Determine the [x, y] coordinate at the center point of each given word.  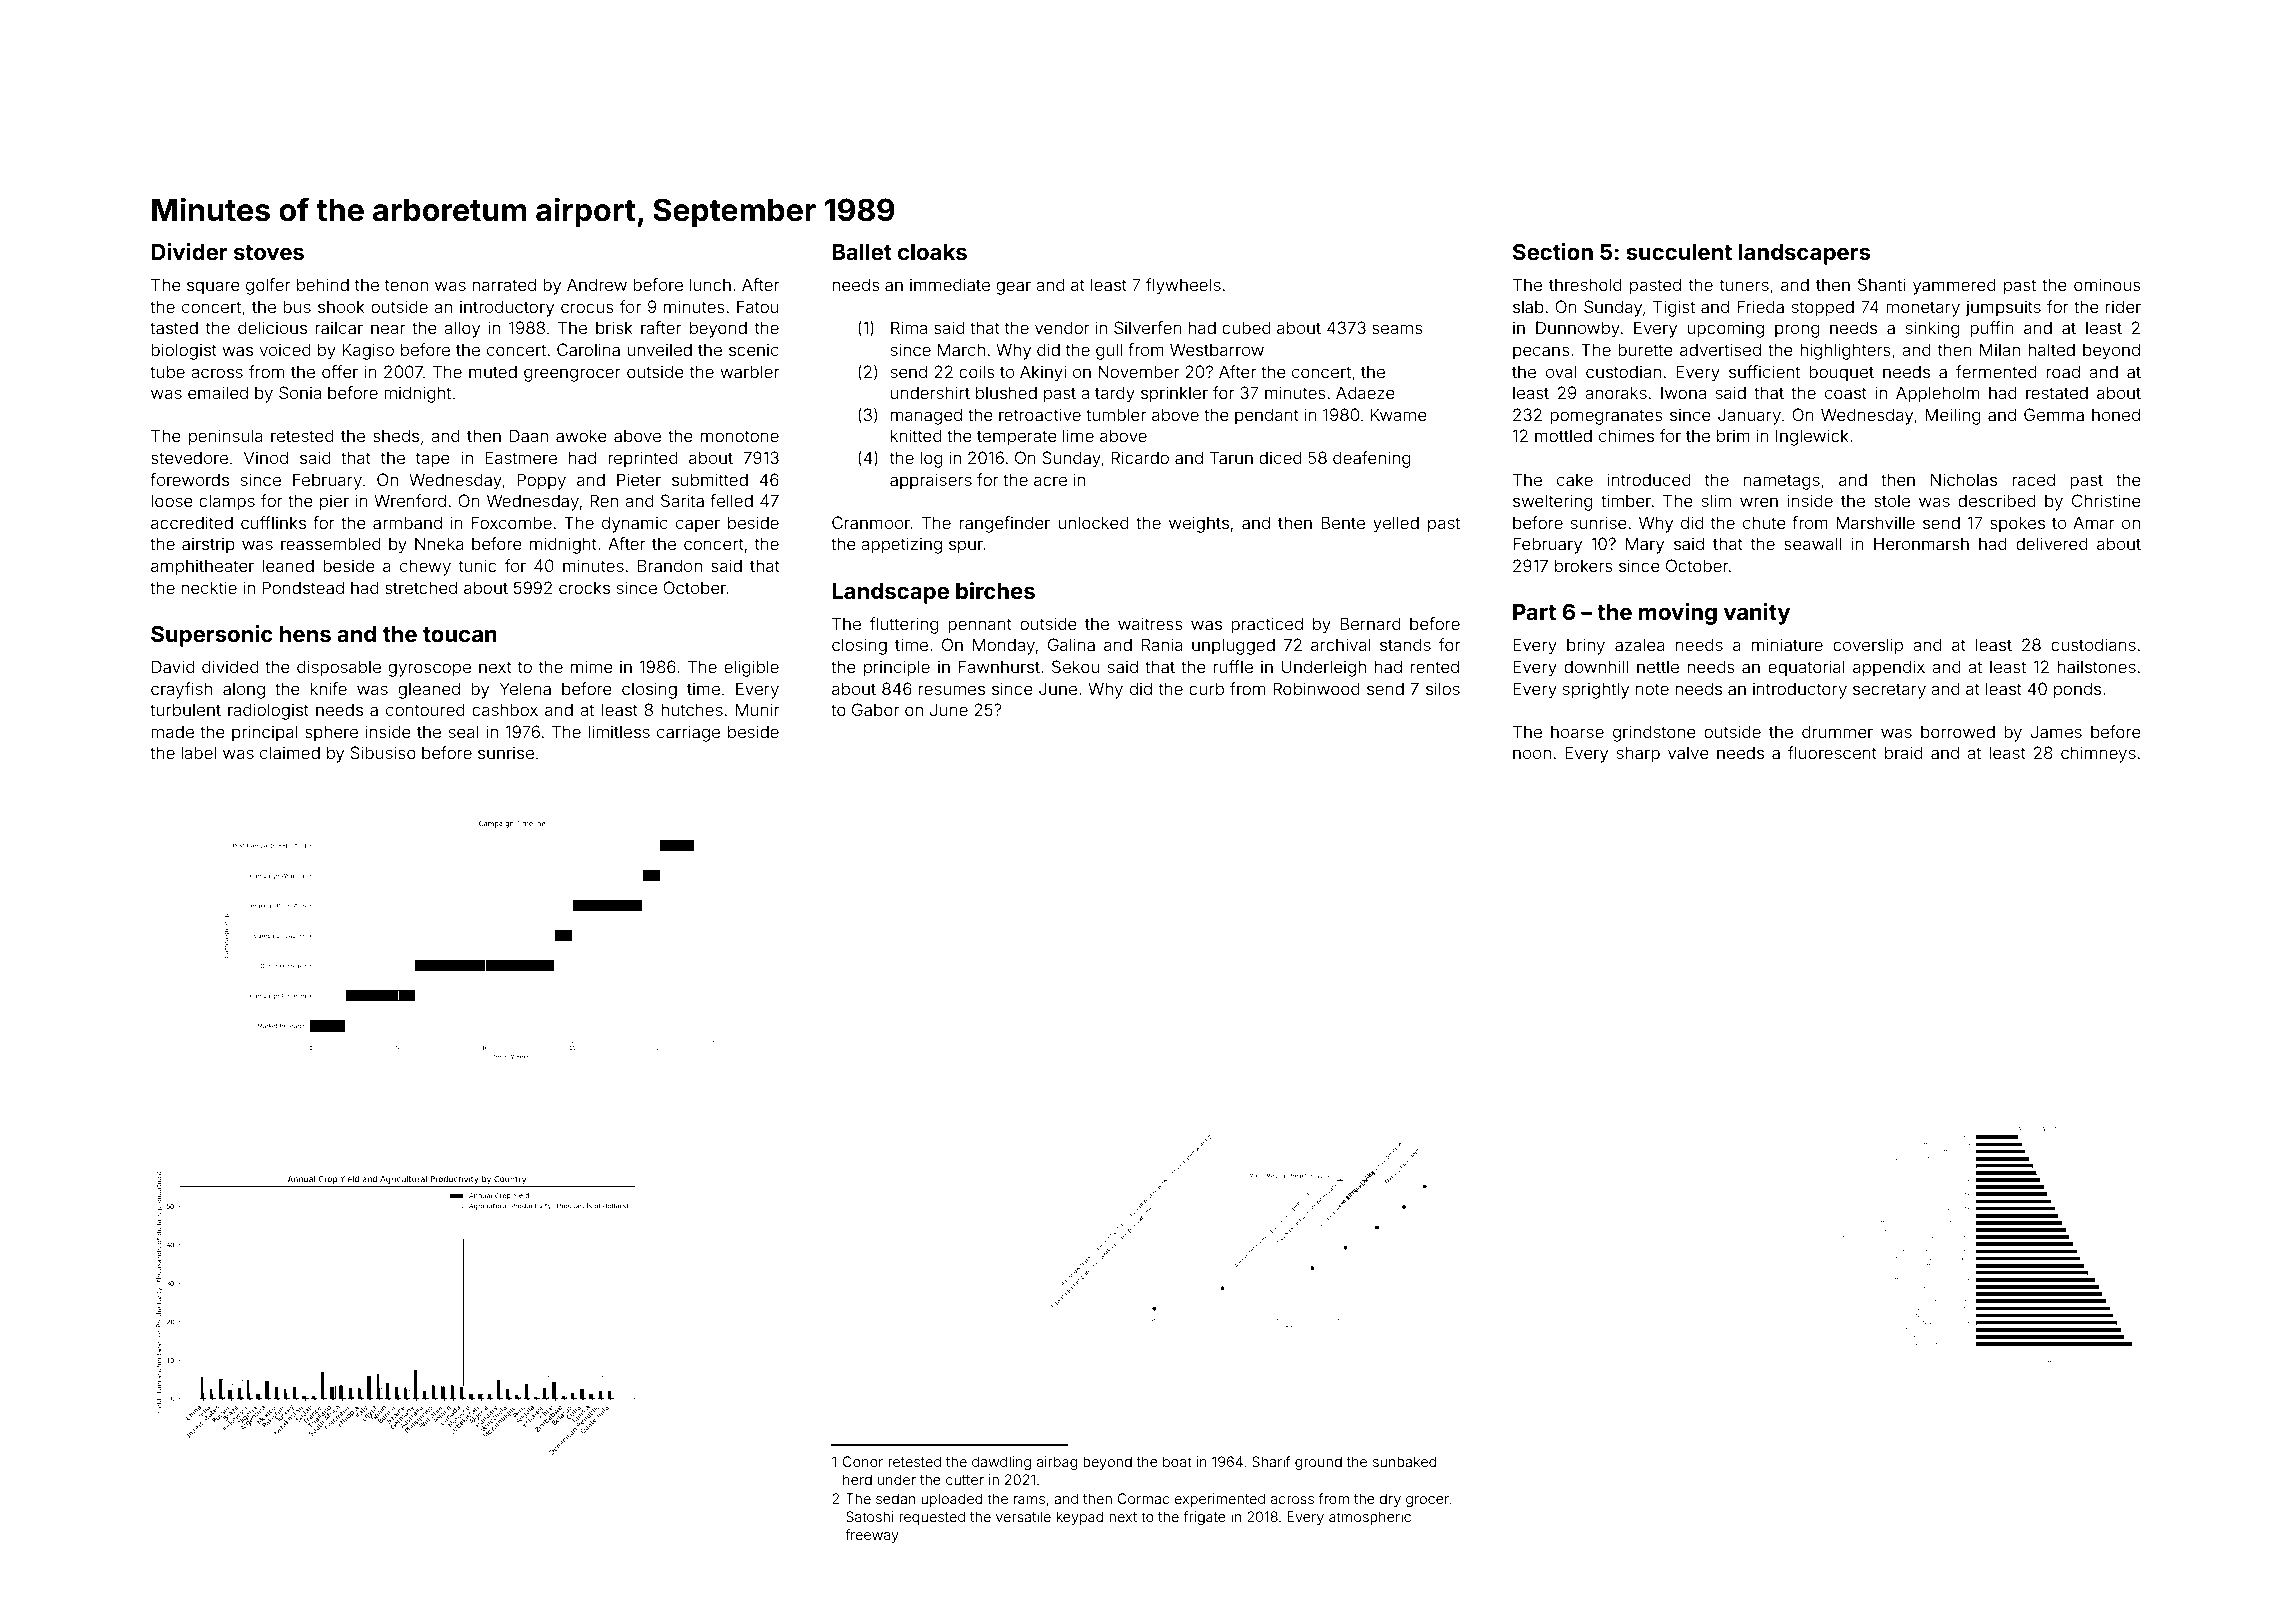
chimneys [2098, 754]
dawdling [1001, 1463]
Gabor [875, 709]
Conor [863, 1461]
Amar [2094, 522]
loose [172, 500]
